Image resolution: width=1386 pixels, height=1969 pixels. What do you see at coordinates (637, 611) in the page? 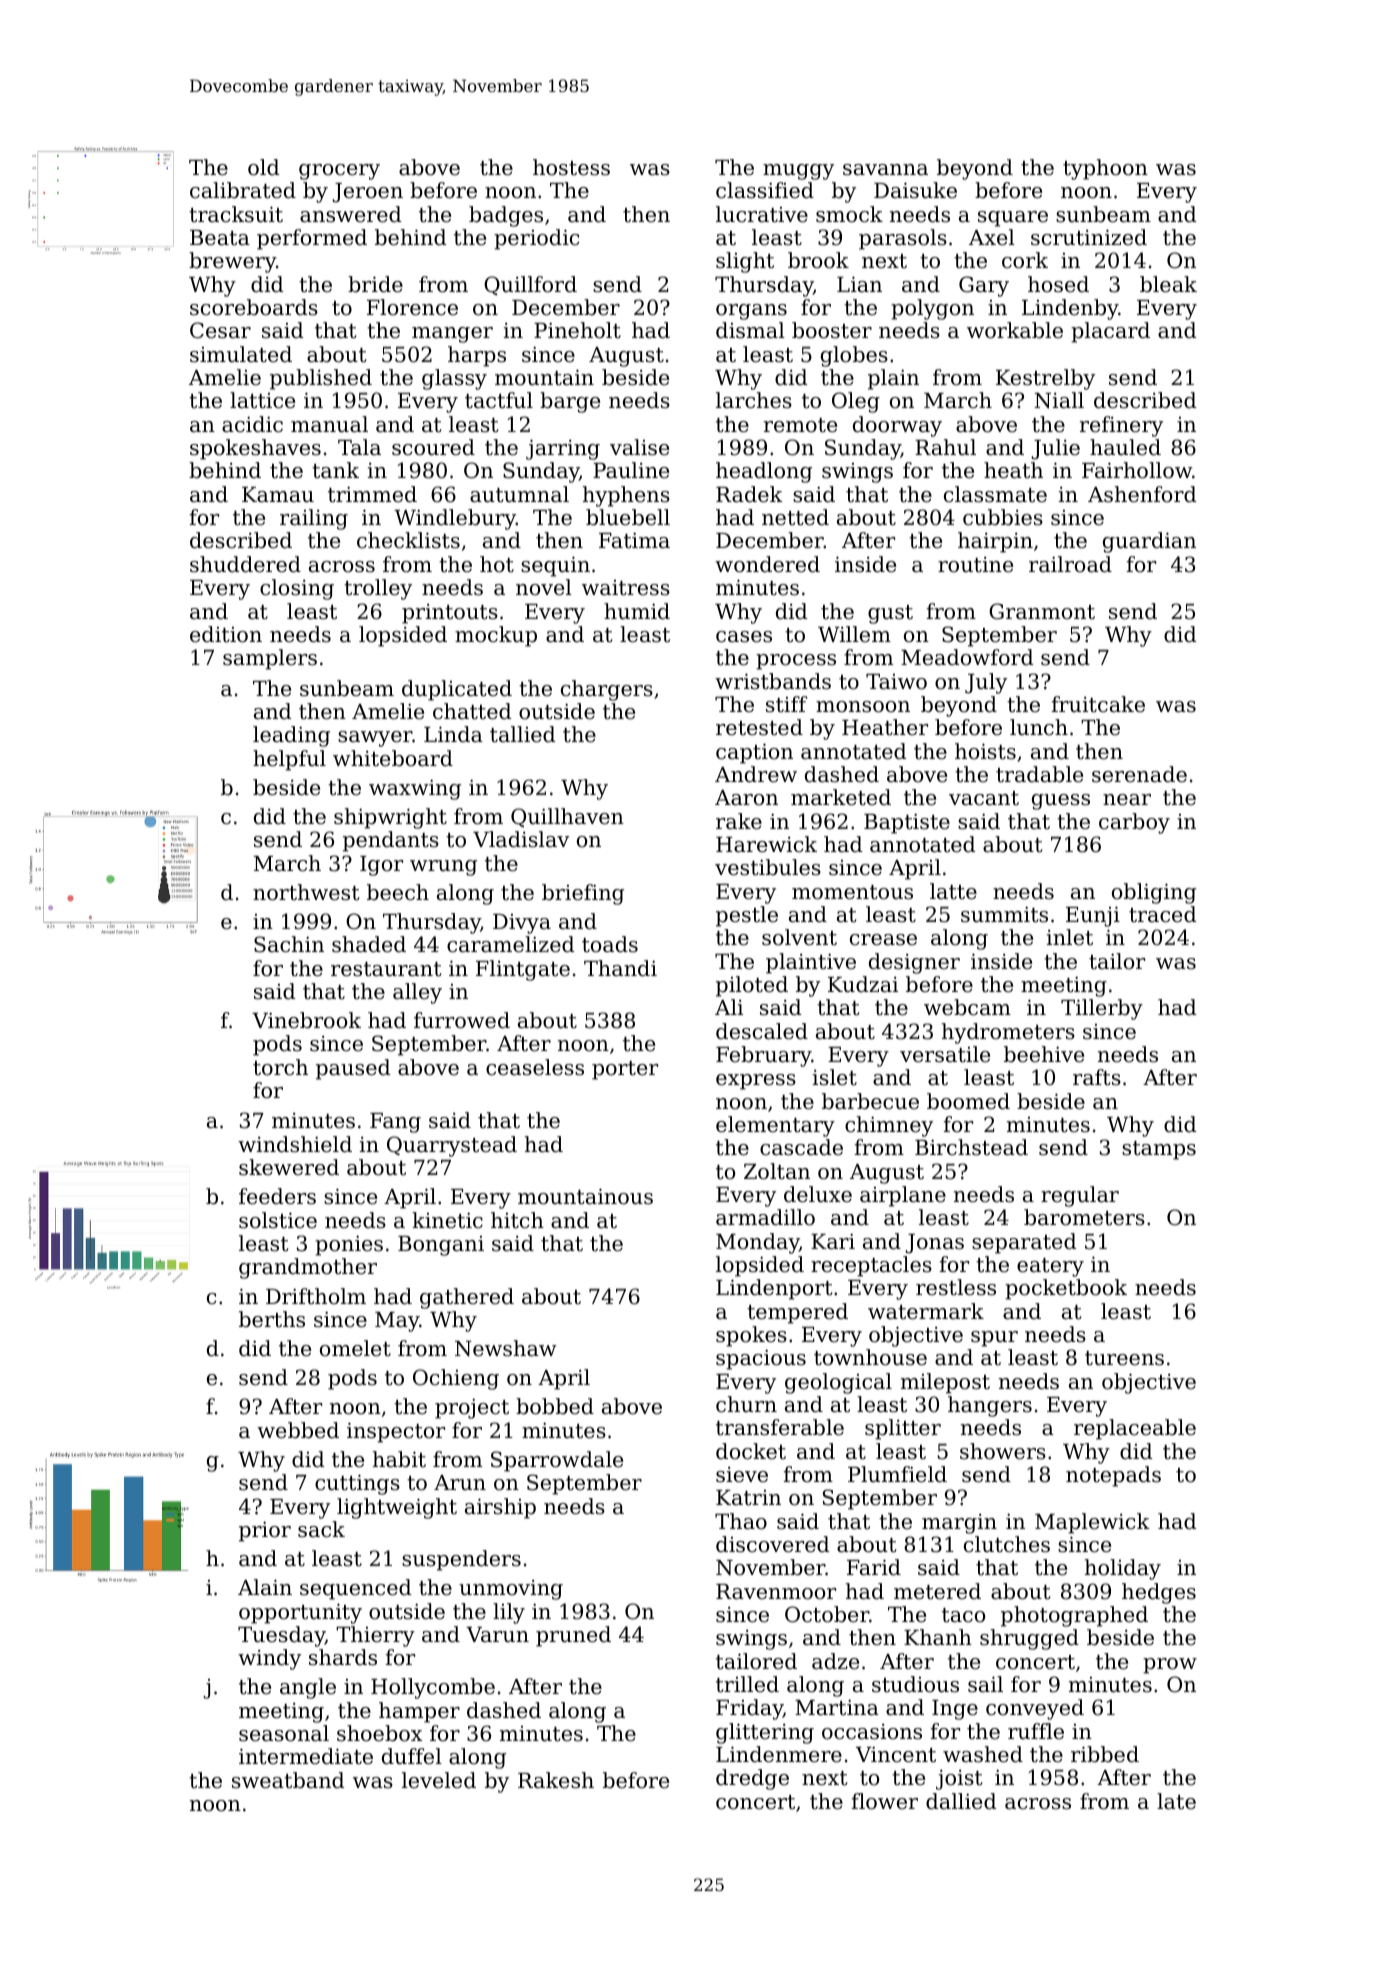
I see `humid` at bounding box center [637, 611].
